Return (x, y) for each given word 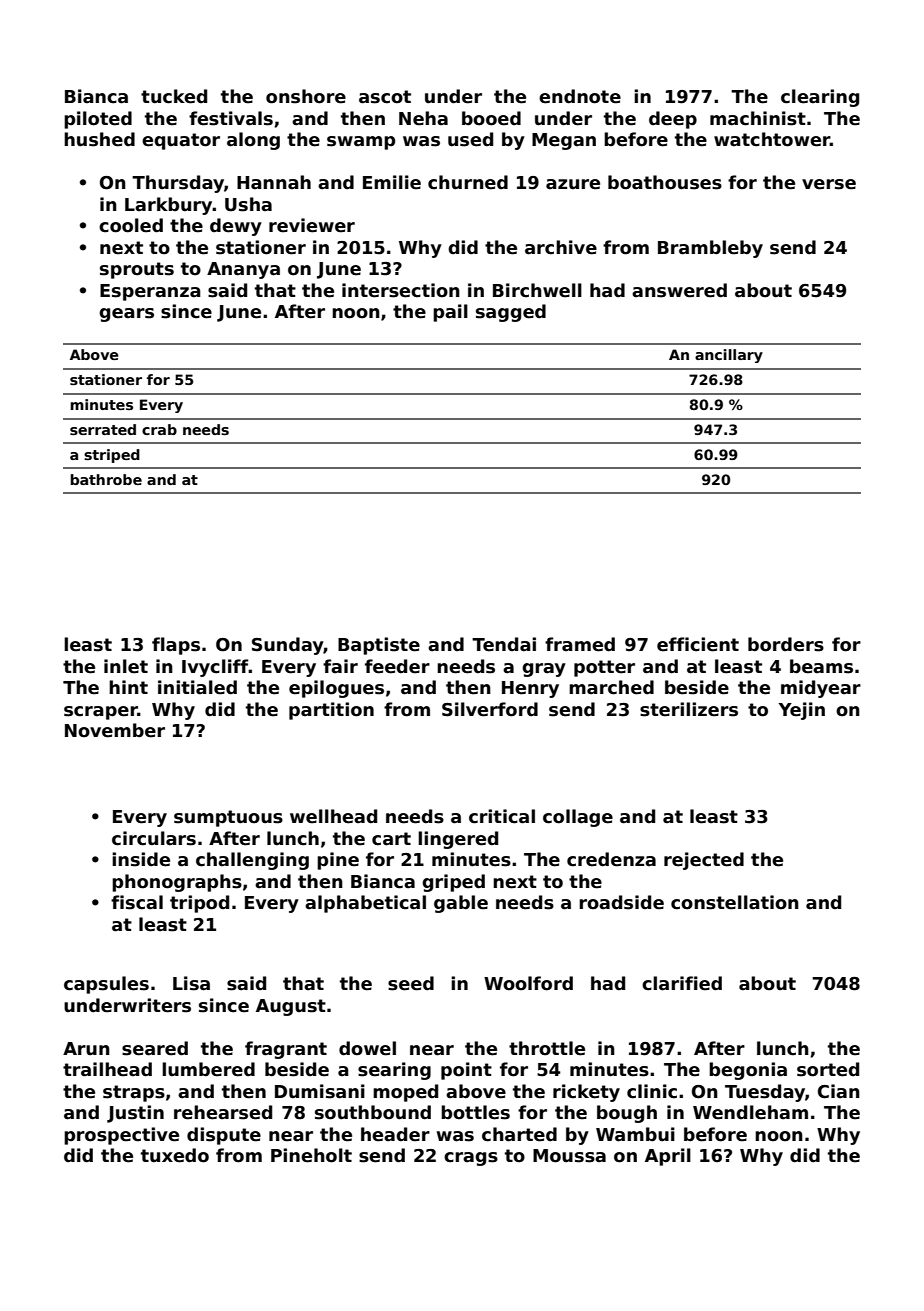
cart (391, 839)
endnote (580, 96)
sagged (511, 313)
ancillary (729, 356)
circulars (154, 838)
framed (580, 644)
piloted (98, 120)
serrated (103, 429)
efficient (698, 644)
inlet (126, 666)
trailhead (107, 1069)
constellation (735, 902)
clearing (820, 98)
